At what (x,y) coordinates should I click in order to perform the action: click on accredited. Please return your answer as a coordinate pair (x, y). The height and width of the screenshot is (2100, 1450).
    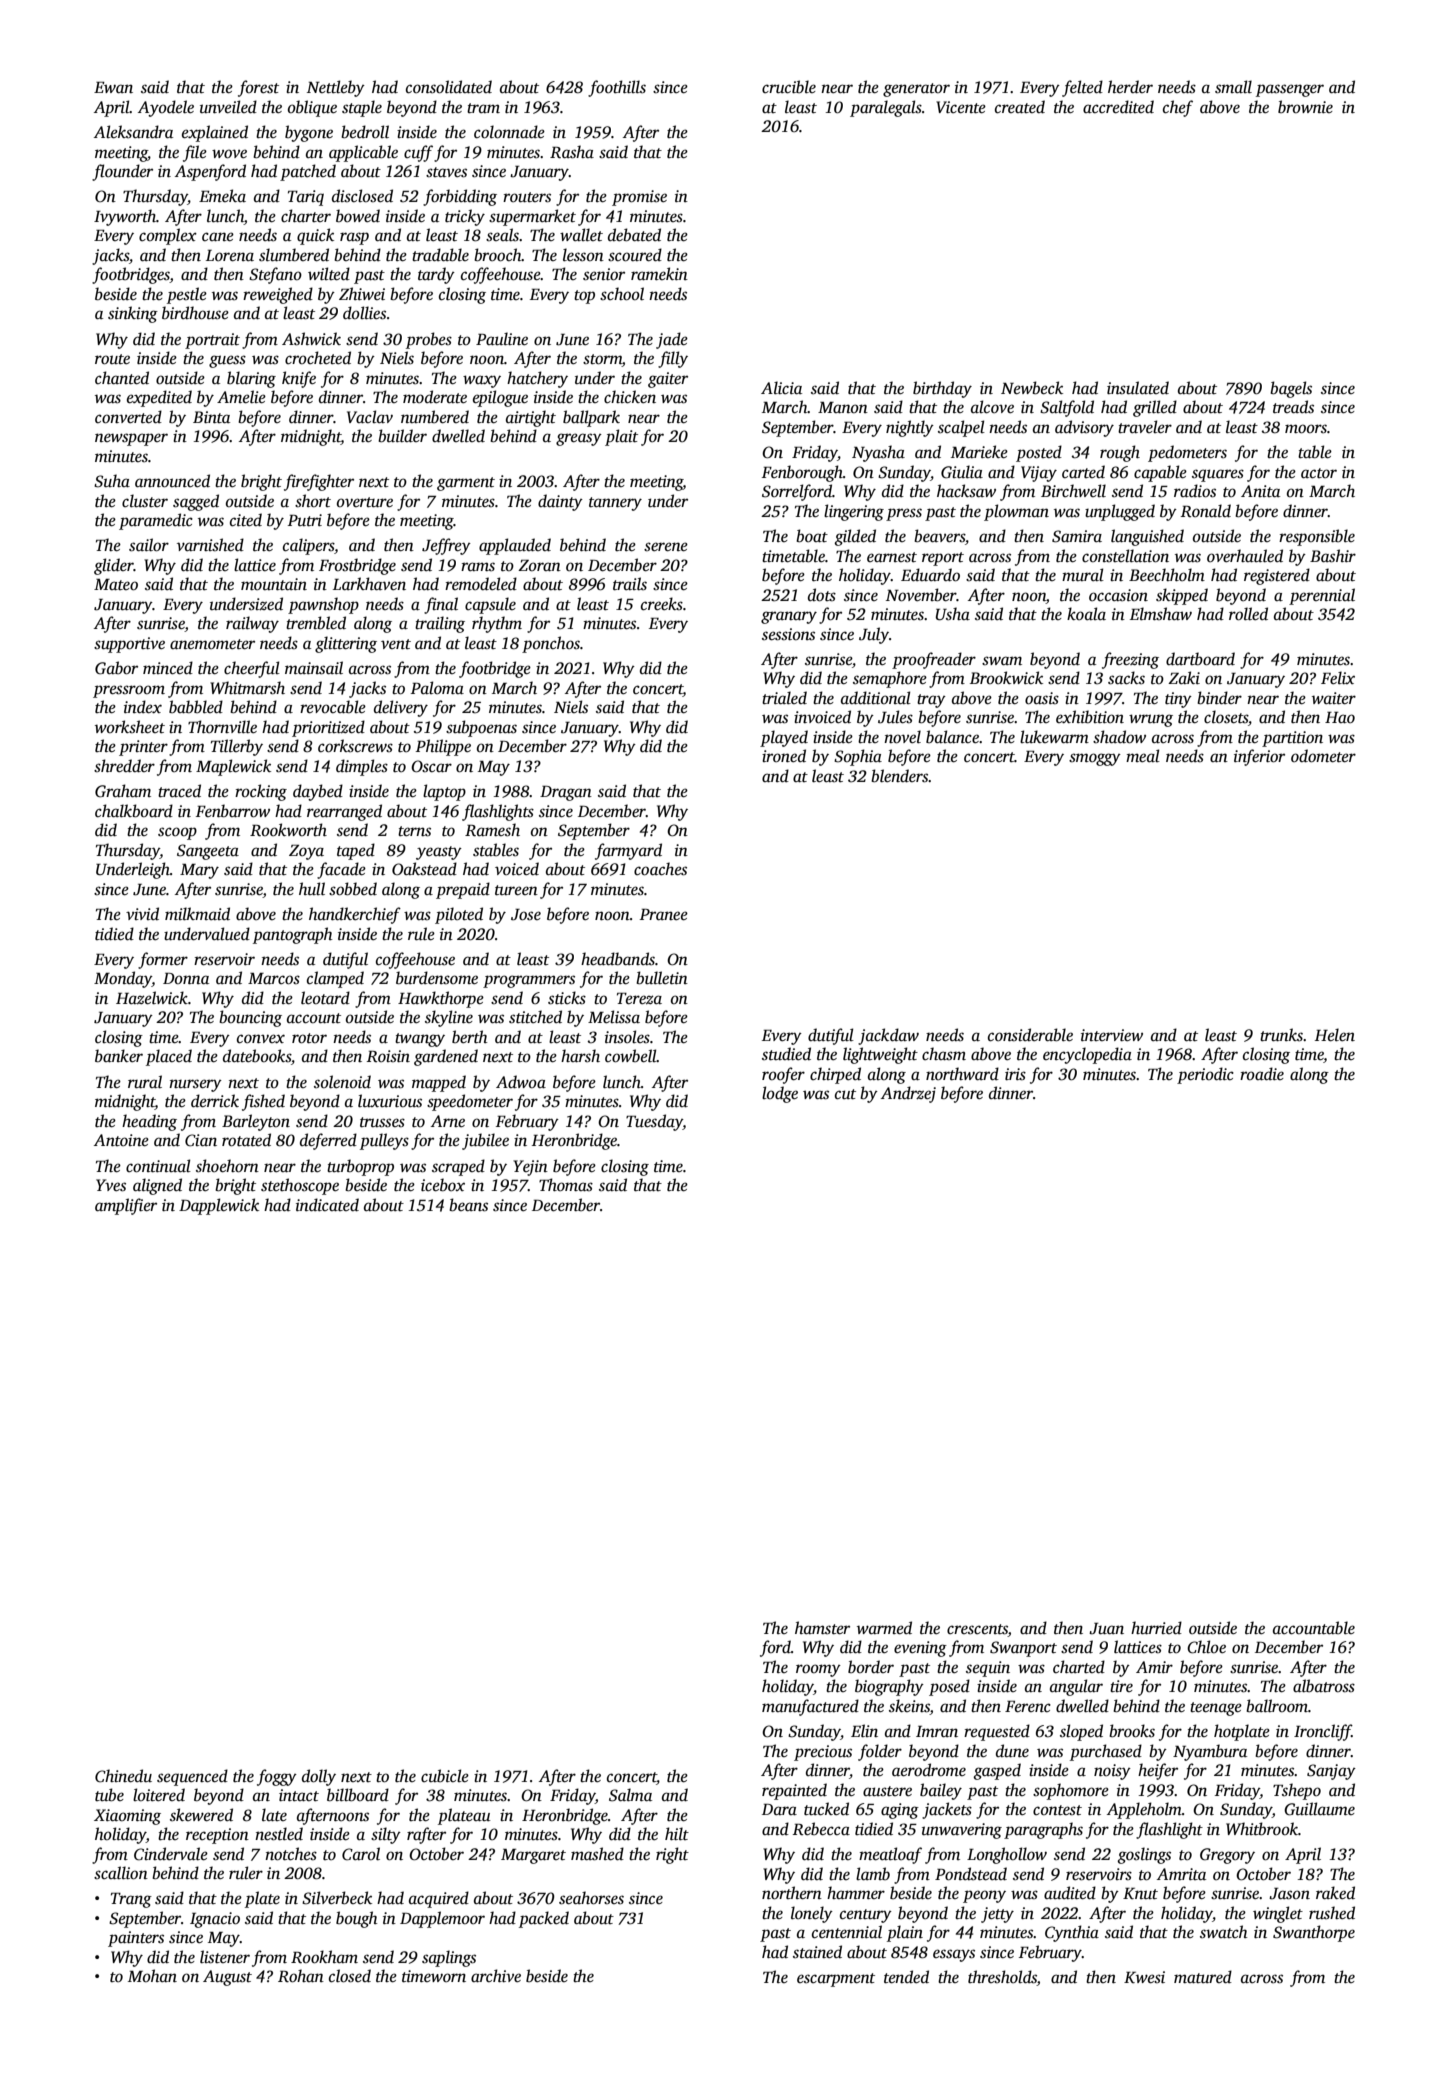
    Looking at the image, I should click on (1118, 107).
